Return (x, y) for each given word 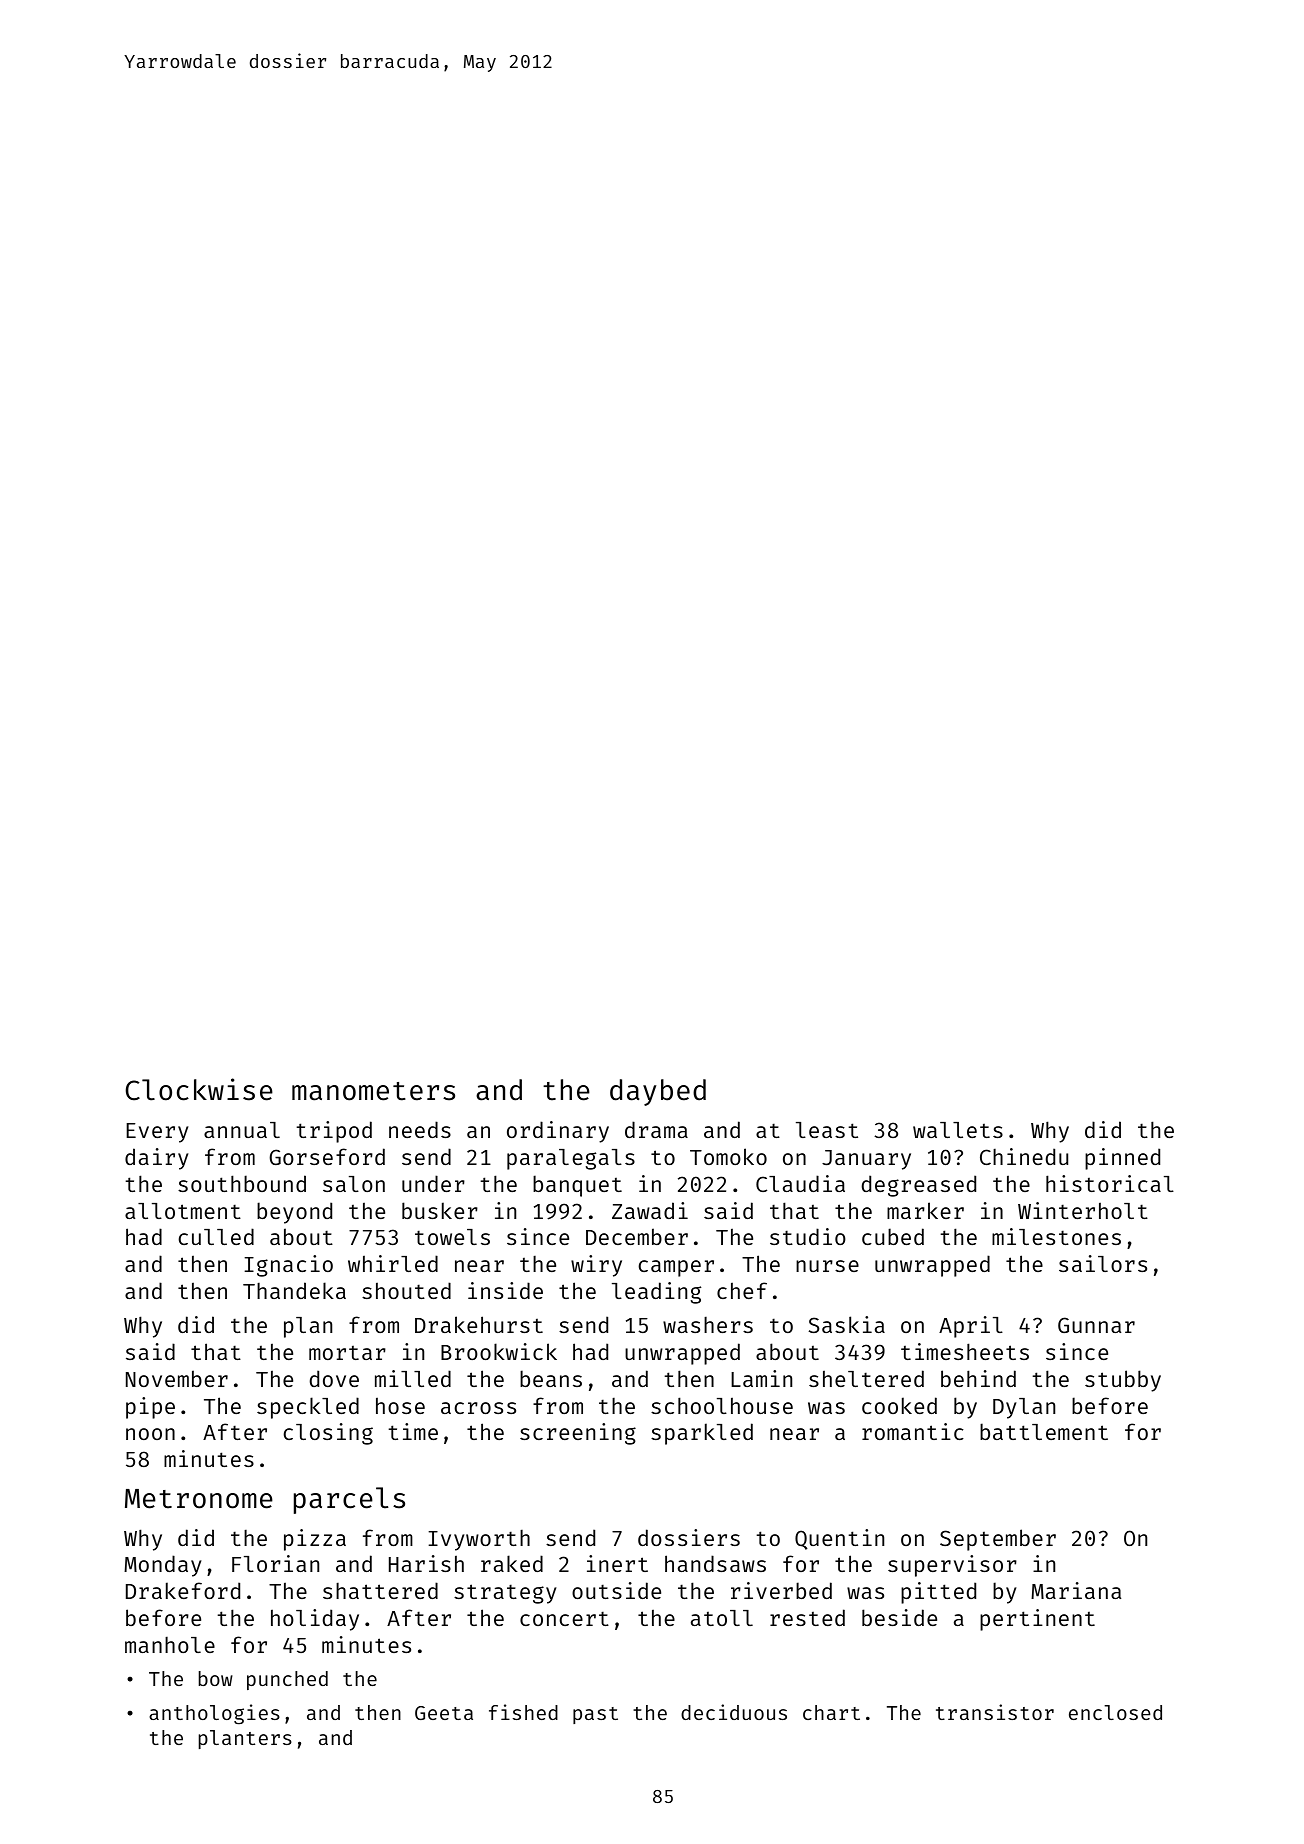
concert (564, 1618)
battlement (1044, 1431)
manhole (170, 1645)
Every (157, 1133)
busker (440, 1210)
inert (617, 1563)
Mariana (1076, 1590)
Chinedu (1024, 1156)
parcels (349, 1500)
